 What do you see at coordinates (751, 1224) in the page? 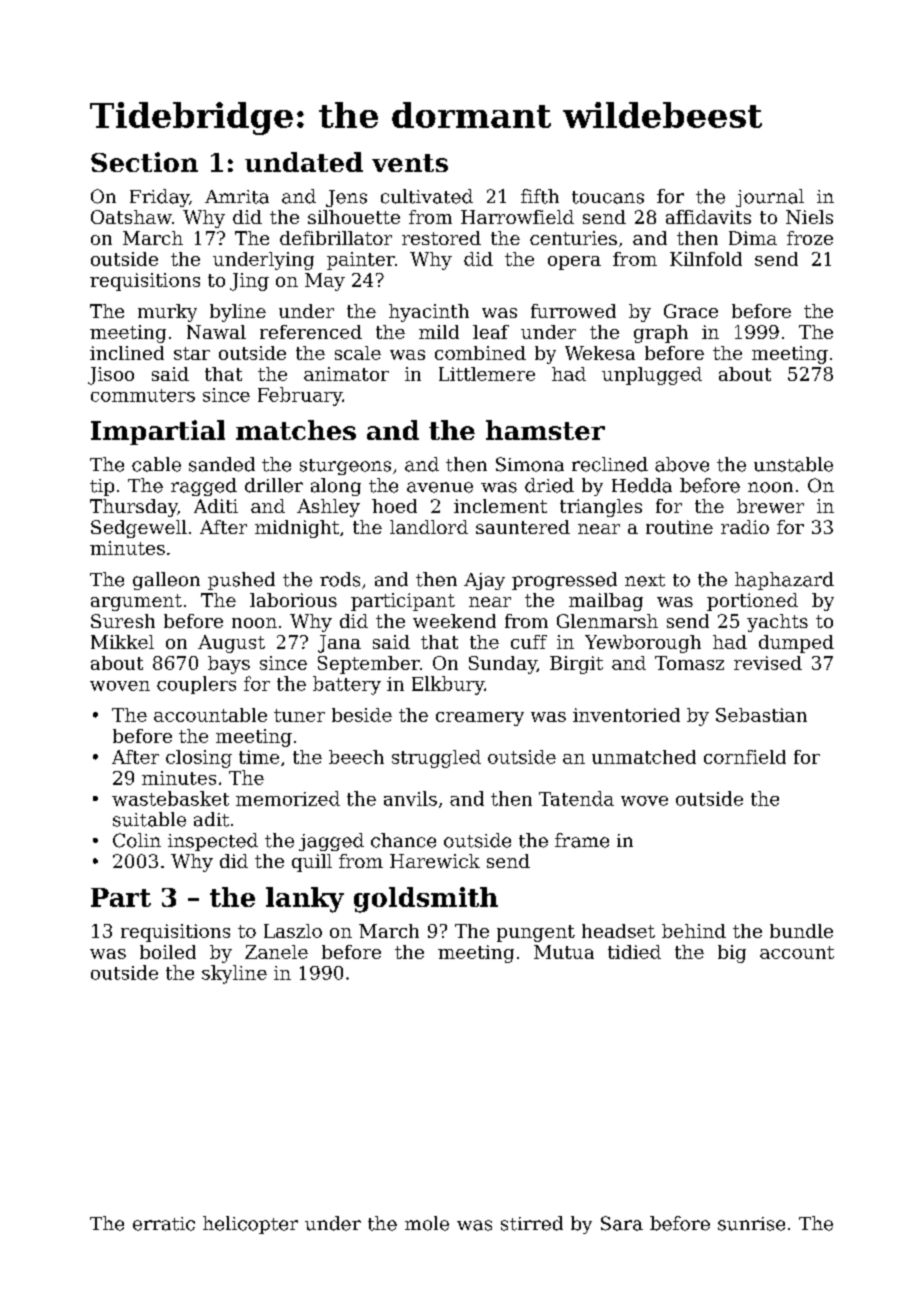
I see `sunrise` at bounding box center [751, 1224].
